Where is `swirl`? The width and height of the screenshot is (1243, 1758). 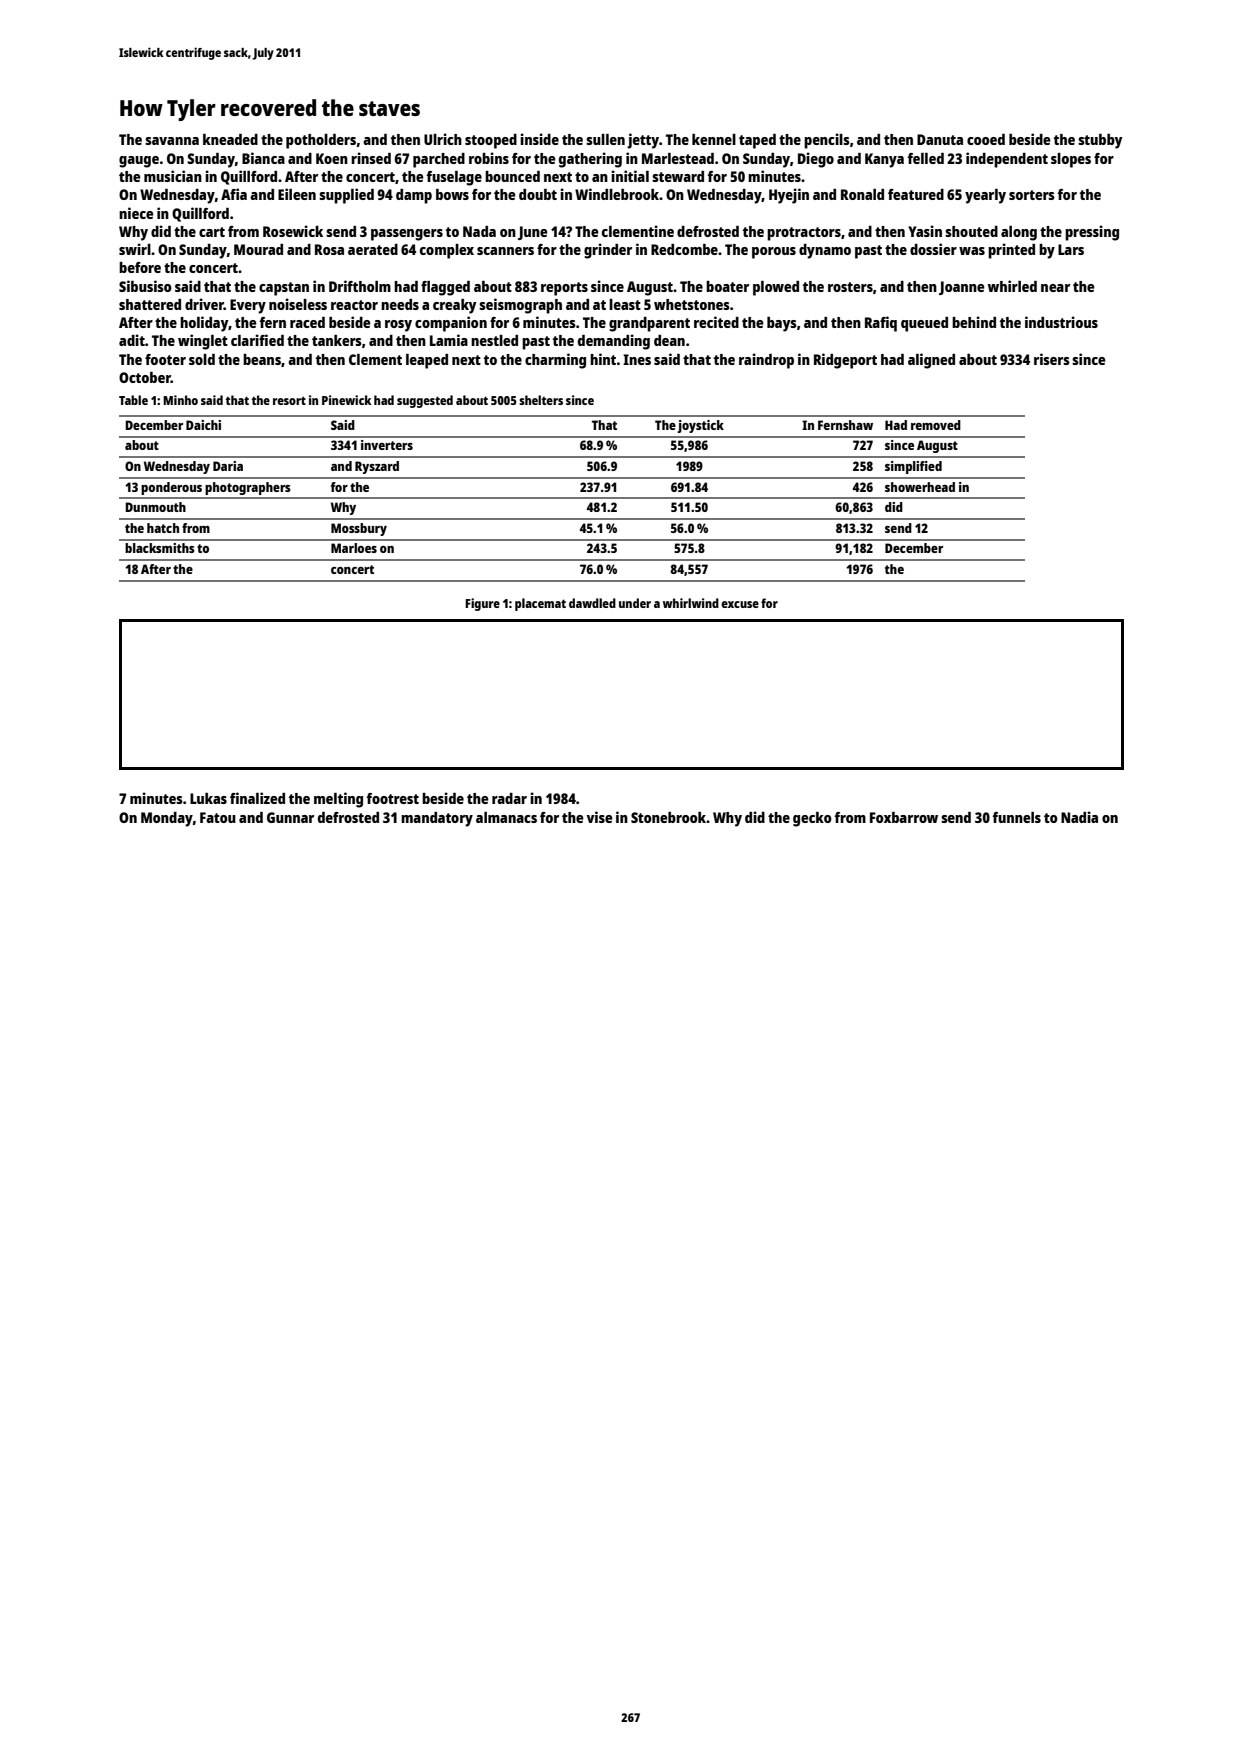
swirl is located at coordinates (135, 249).
